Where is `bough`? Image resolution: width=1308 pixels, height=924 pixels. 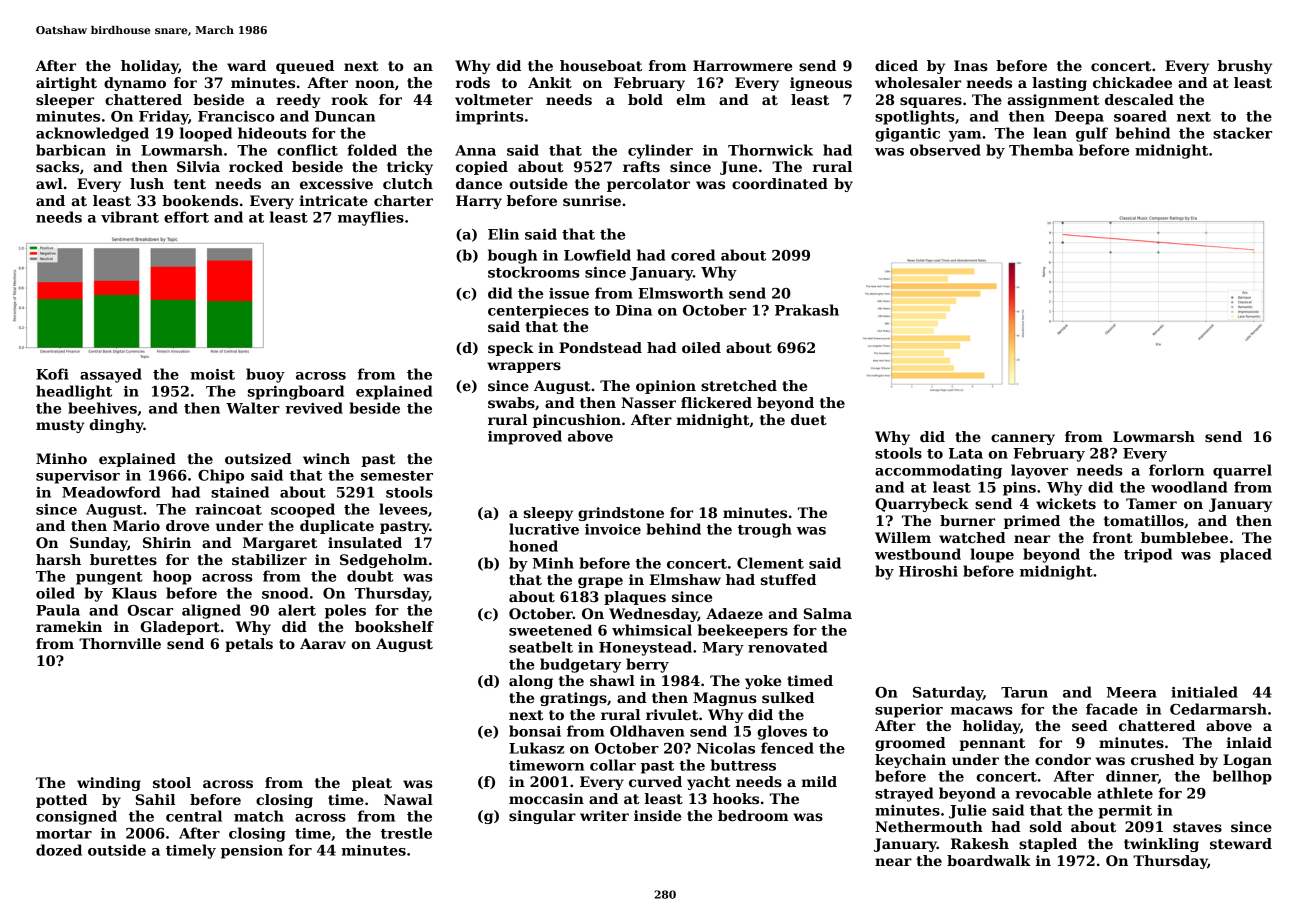 bough is located at coordinates (512, 256).
